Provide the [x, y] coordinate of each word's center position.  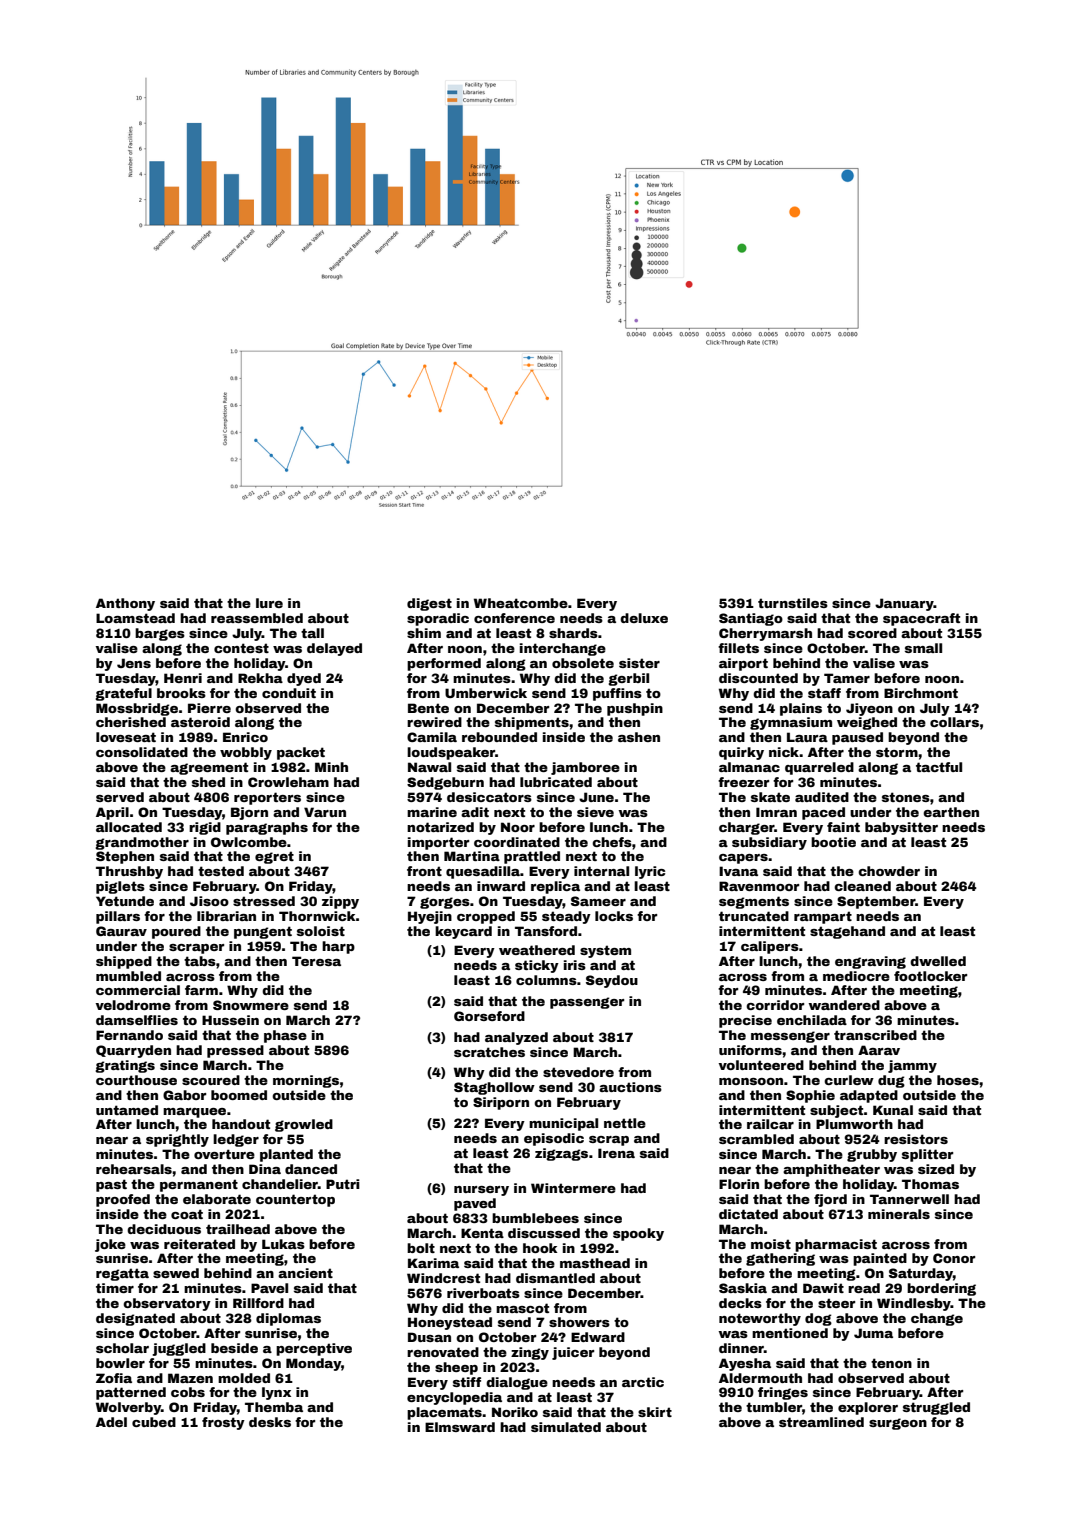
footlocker [930, 976]
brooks [181, 693]
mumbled [128, 976]
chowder [889, 871]
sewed [176, 1273]
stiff [467, 1382]
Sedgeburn [445, 783]
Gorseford [489, 1016]
